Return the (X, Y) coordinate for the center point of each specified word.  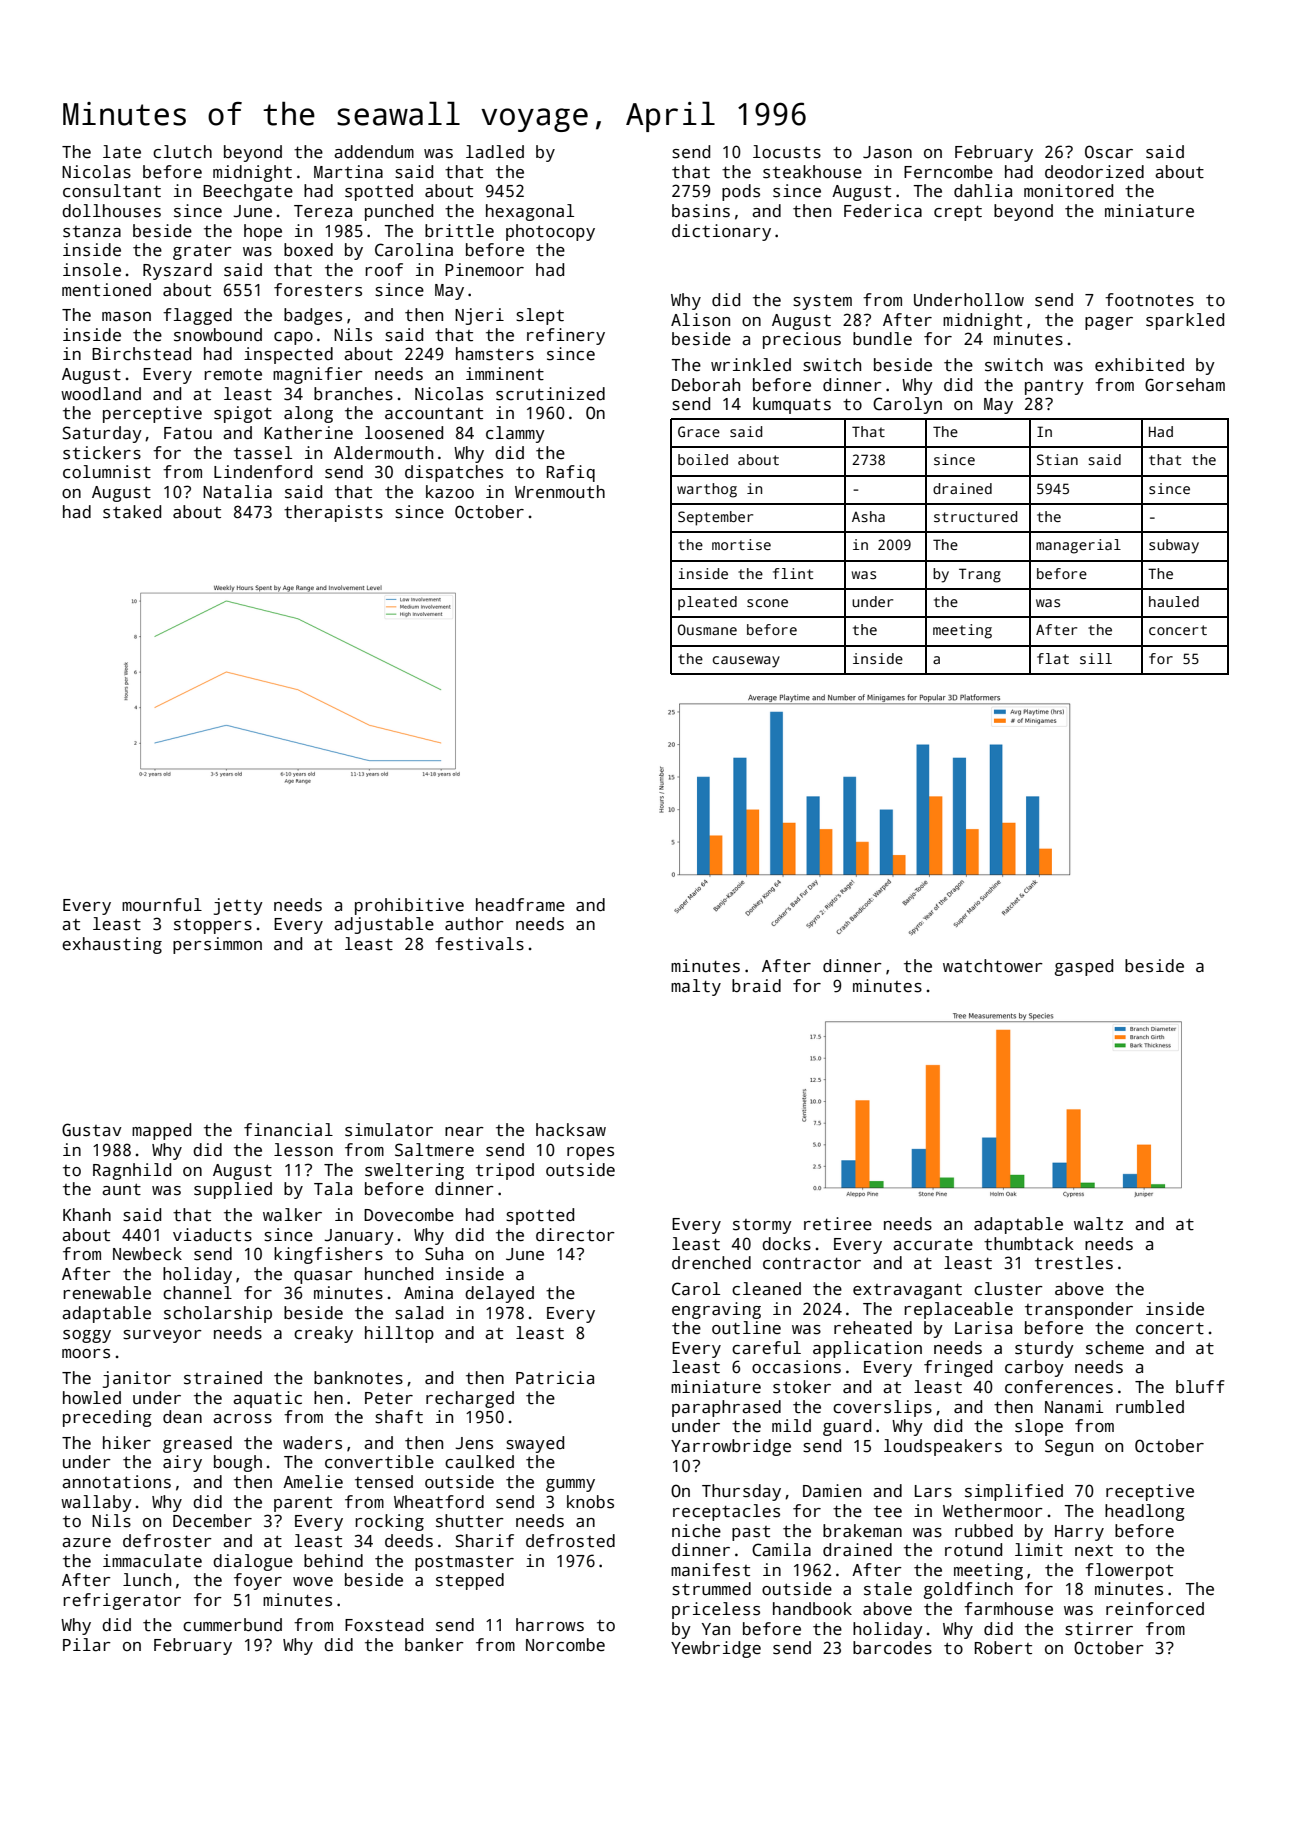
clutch (182, 152)
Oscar (1109, 152)
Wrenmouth (560, 492)
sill (1096, 658)
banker (434, 1645)
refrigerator (122, 1601)
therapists (333, 513)
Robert (1003, 1648)
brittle (459, 231)
